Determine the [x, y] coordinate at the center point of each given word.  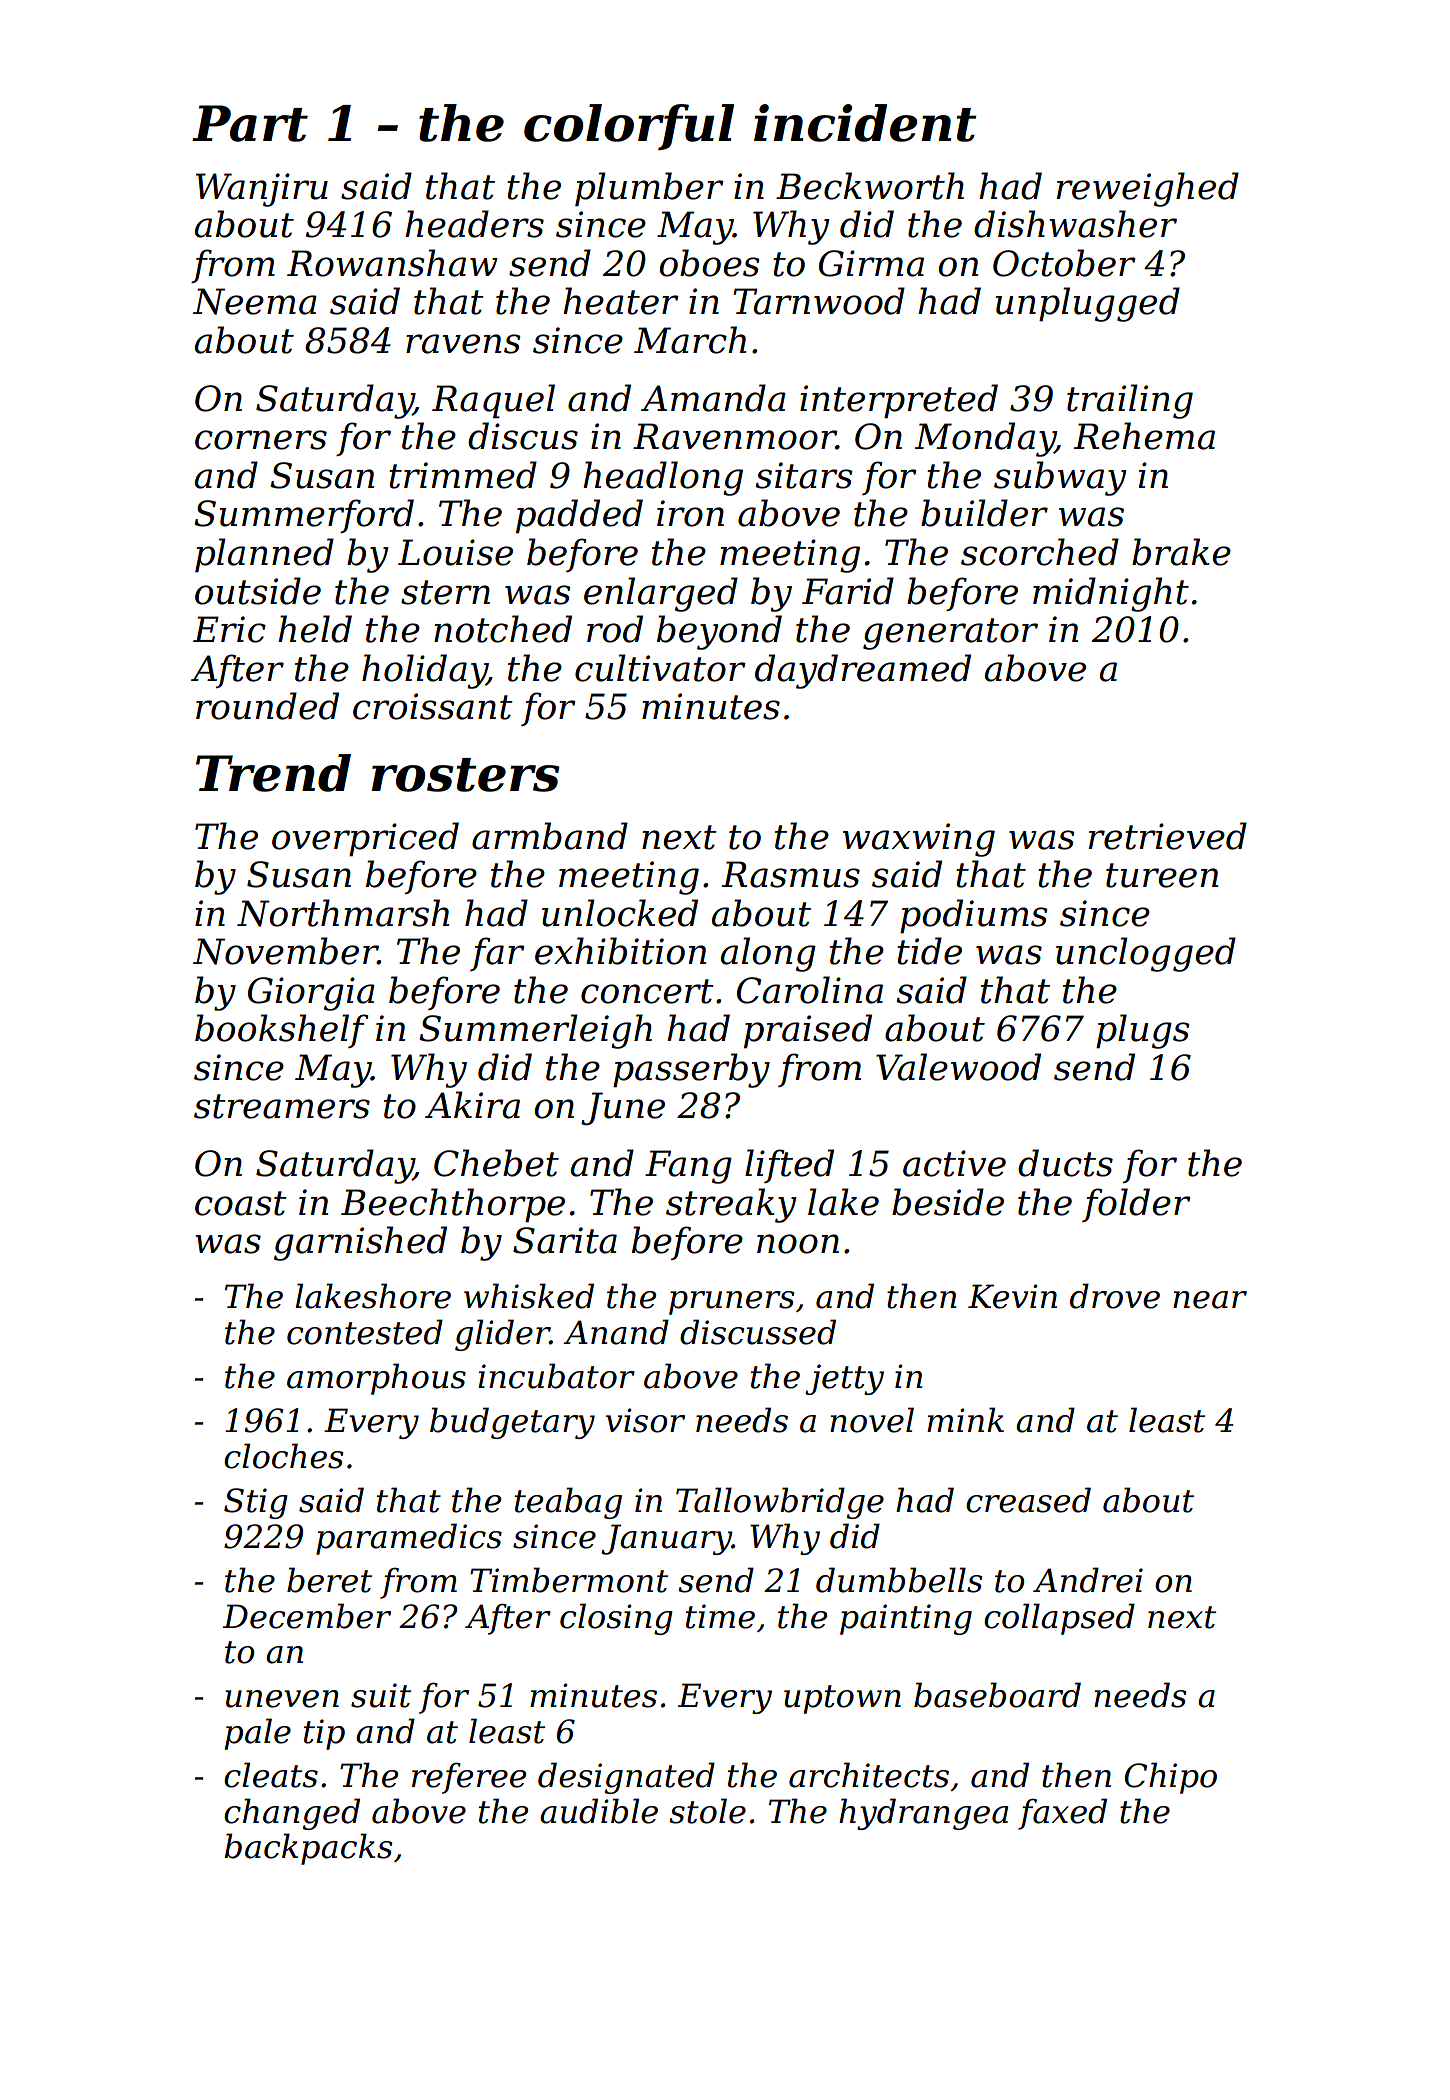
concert [647, 991]
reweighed [1148, 189]
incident [865, 123]
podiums [974, 916]
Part [250, 123]
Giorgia [311, 994]
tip [324, 1734]
